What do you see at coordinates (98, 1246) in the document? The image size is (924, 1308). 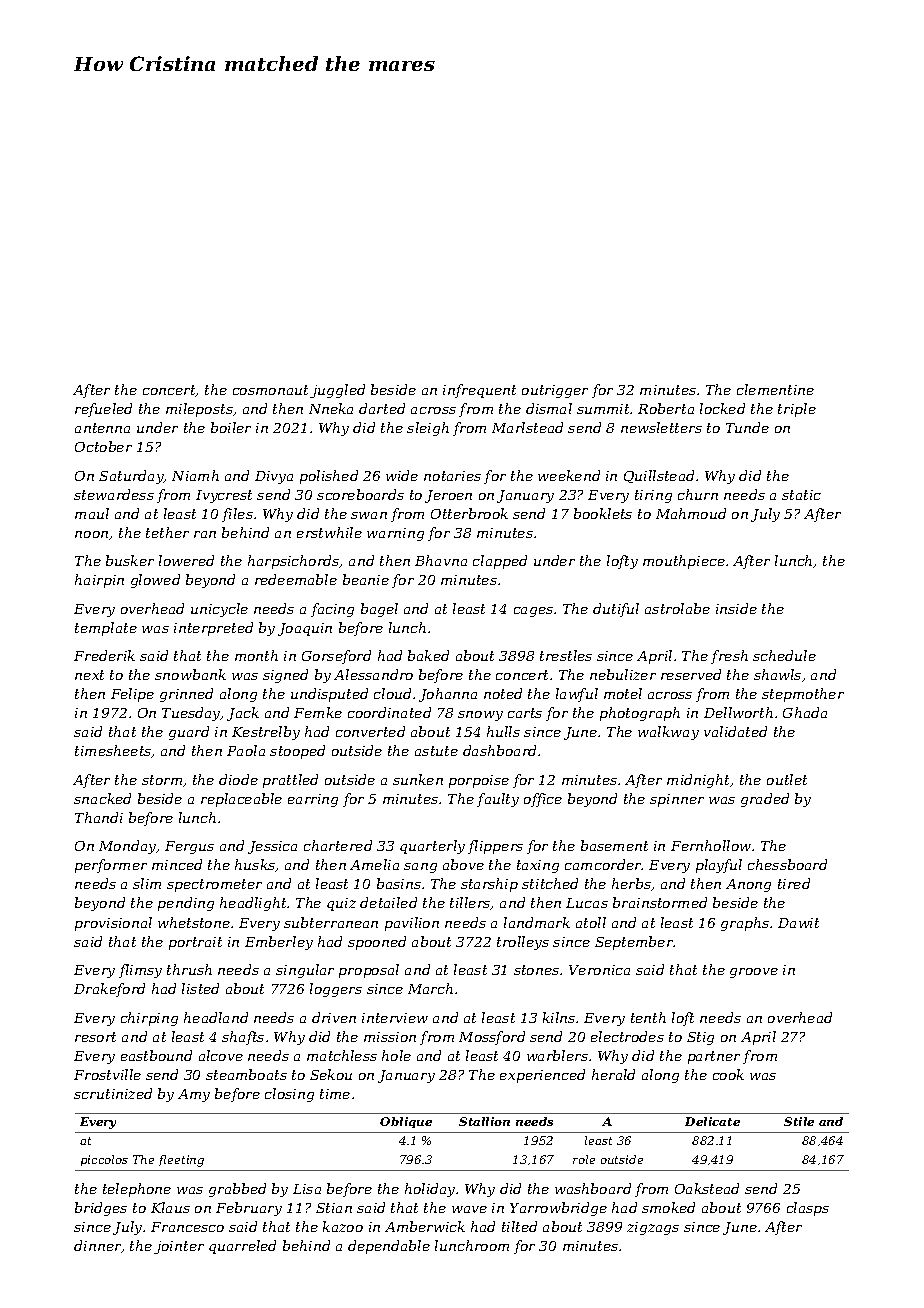 I see `dinner` at bounding box center [98, 1246].
